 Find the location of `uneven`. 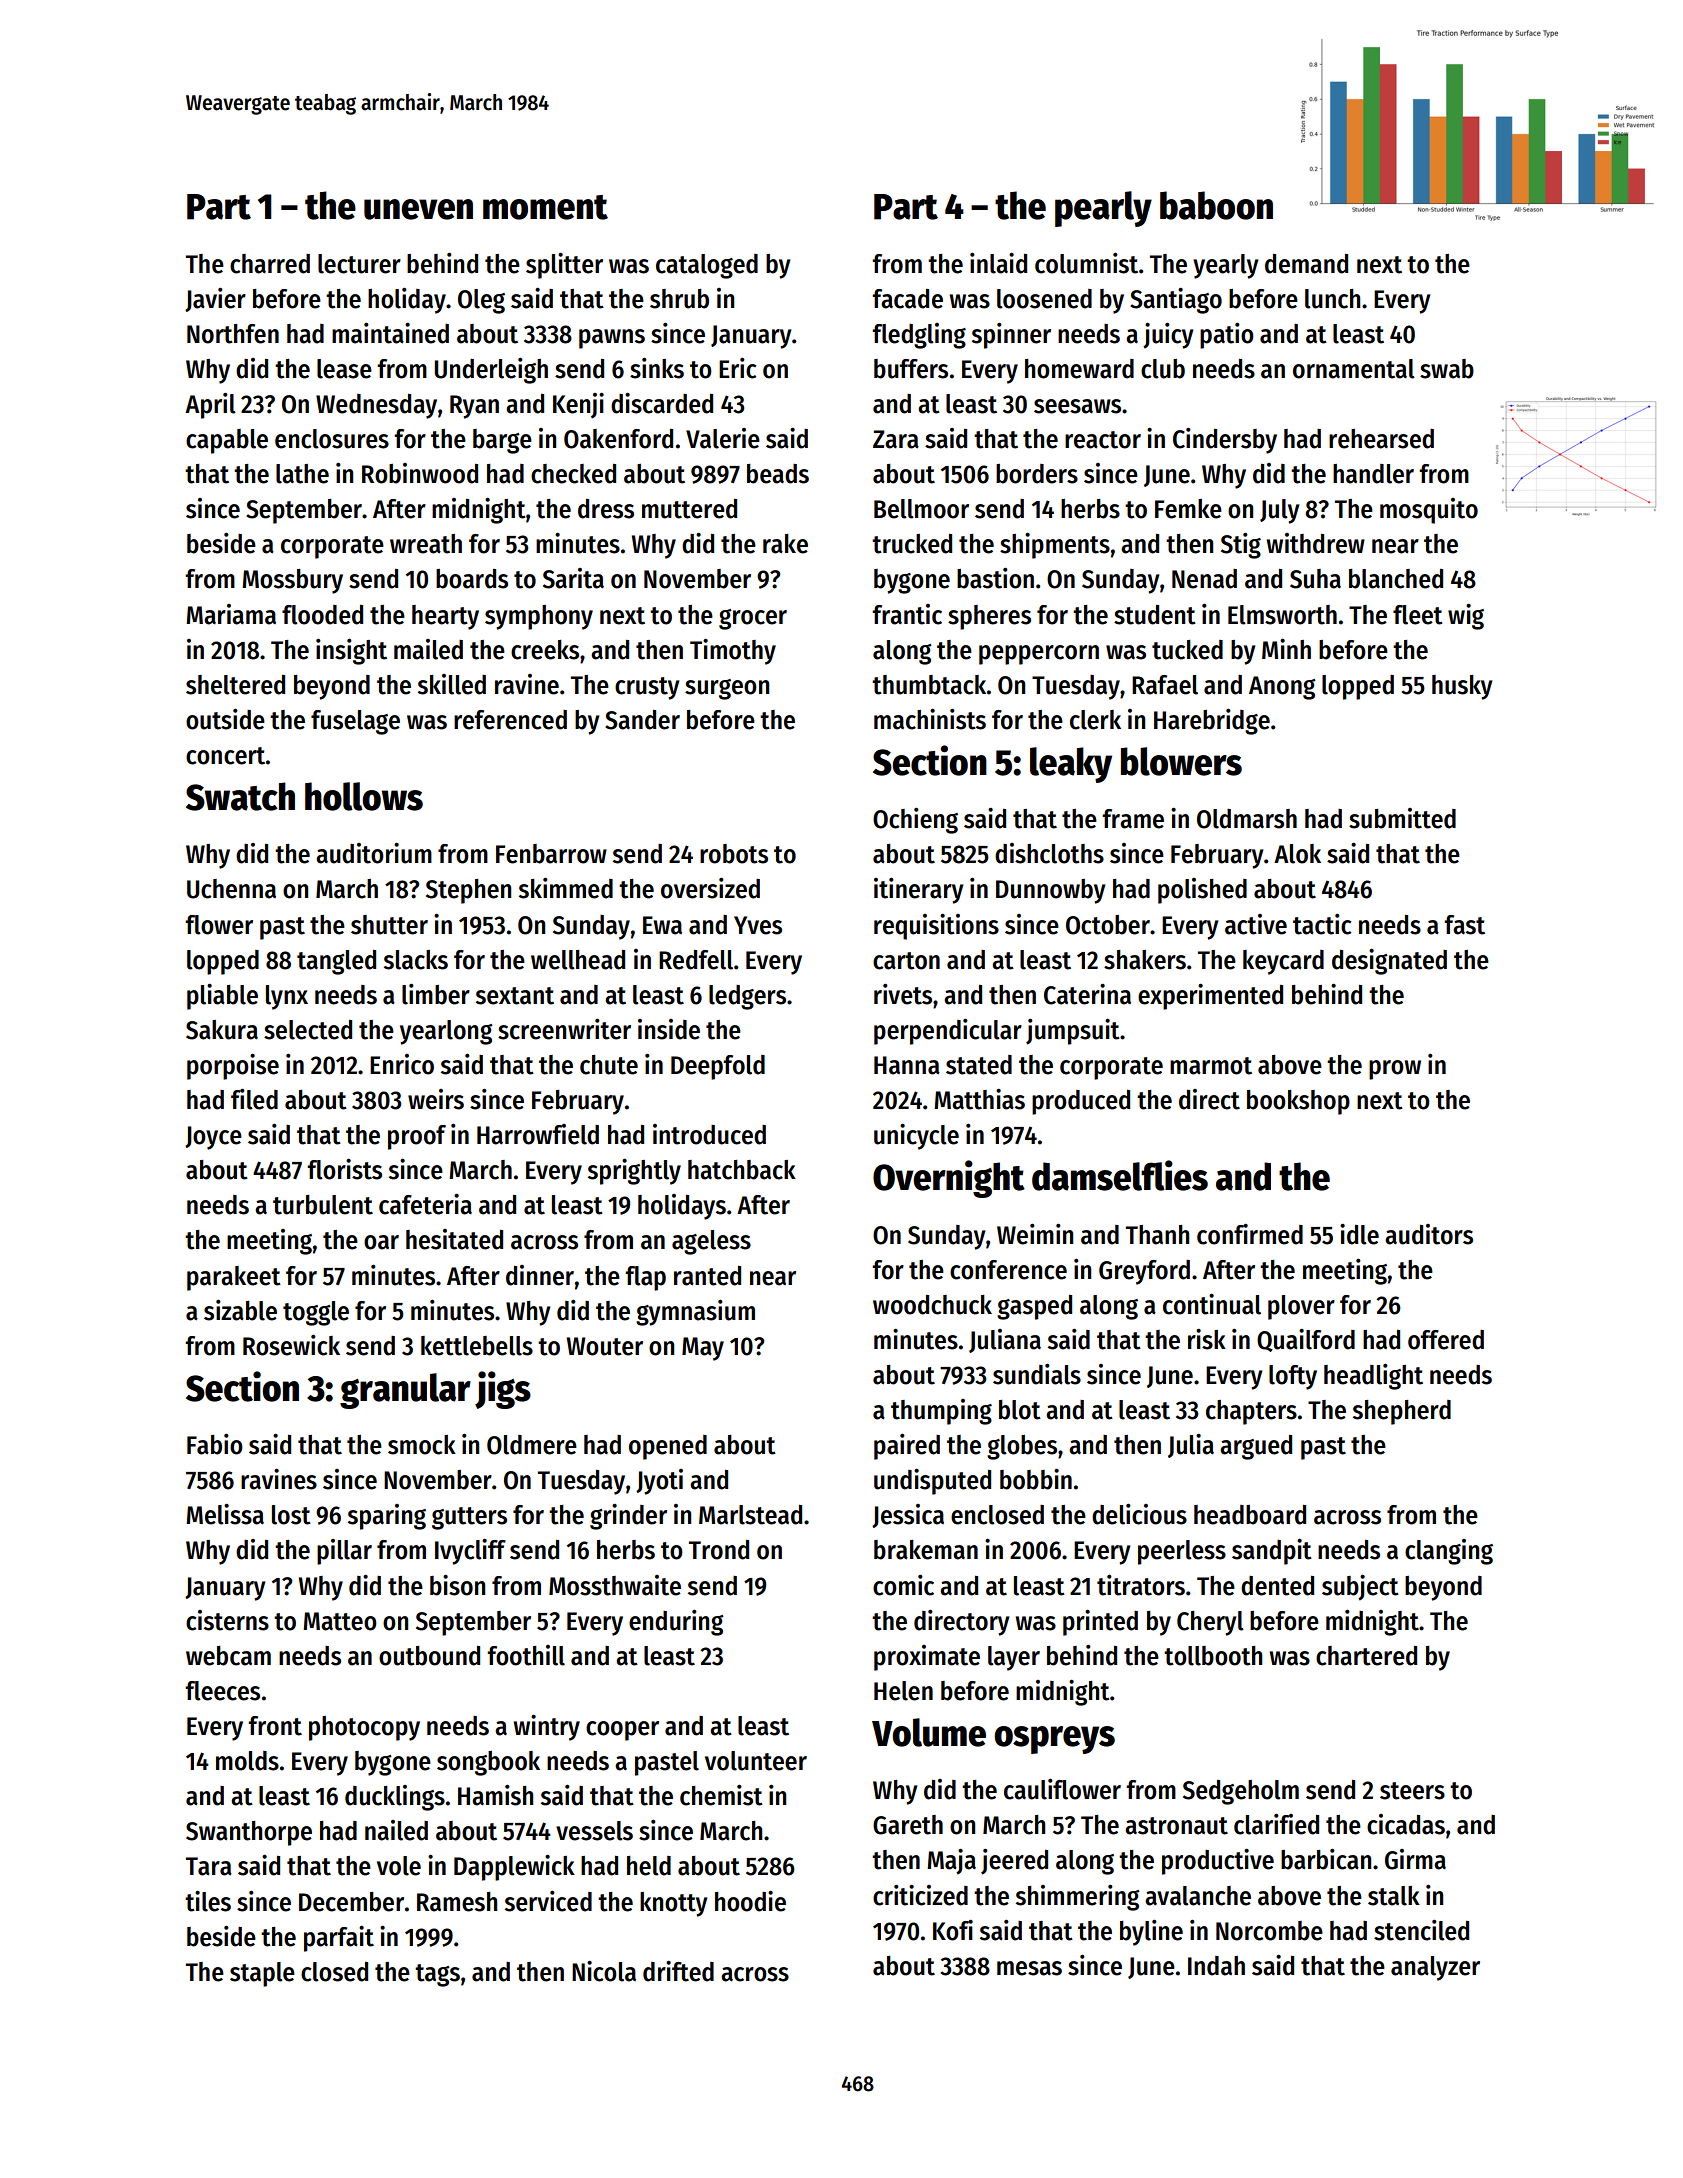

uneven is located at coordinates (418, 209).
